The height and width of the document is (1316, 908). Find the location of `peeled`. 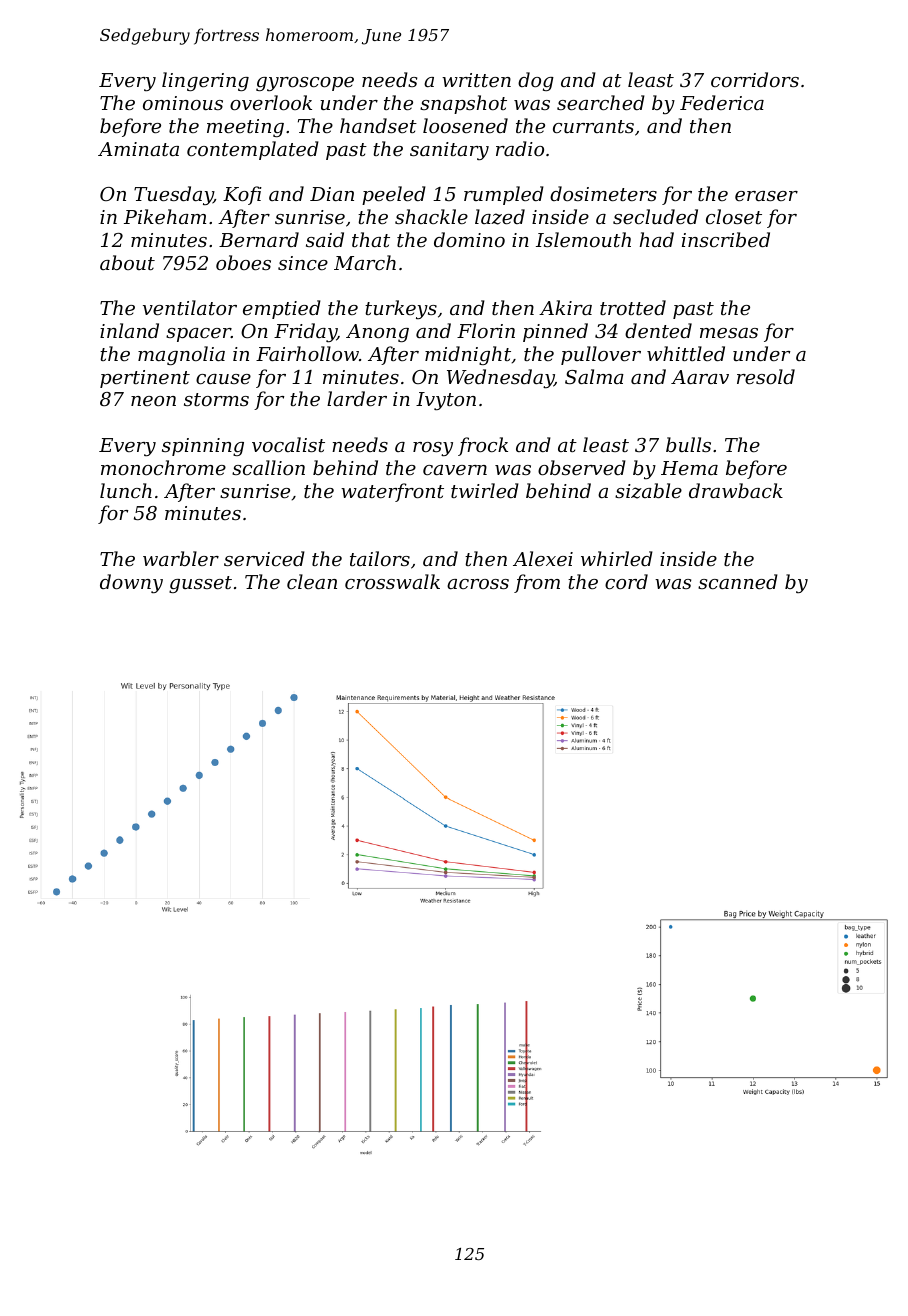

peeled is located at coordinates (394, 195).
